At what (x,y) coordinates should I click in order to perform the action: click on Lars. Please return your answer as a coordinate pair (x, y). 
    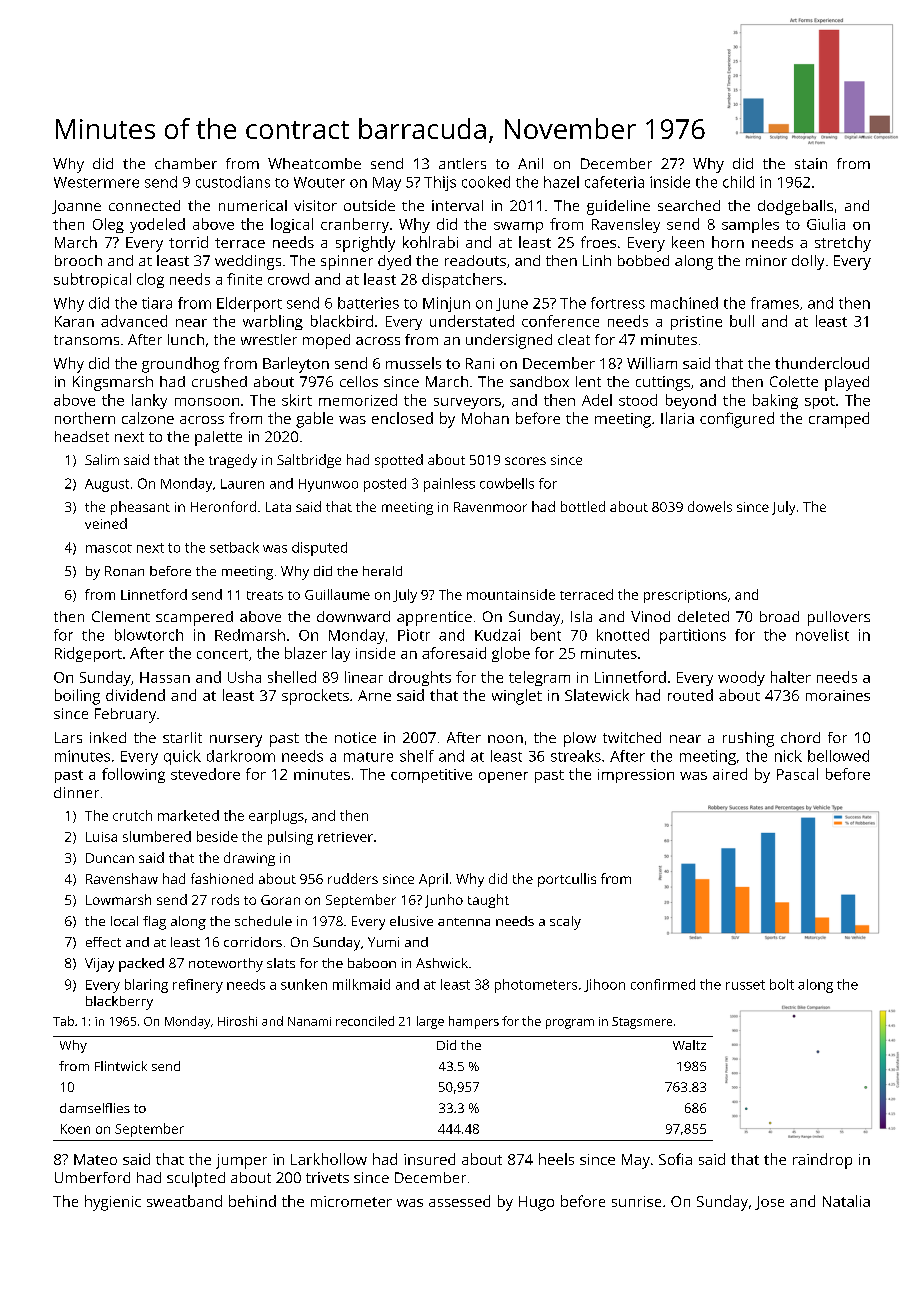
    Looking at the image, I should click on (68, 737).
